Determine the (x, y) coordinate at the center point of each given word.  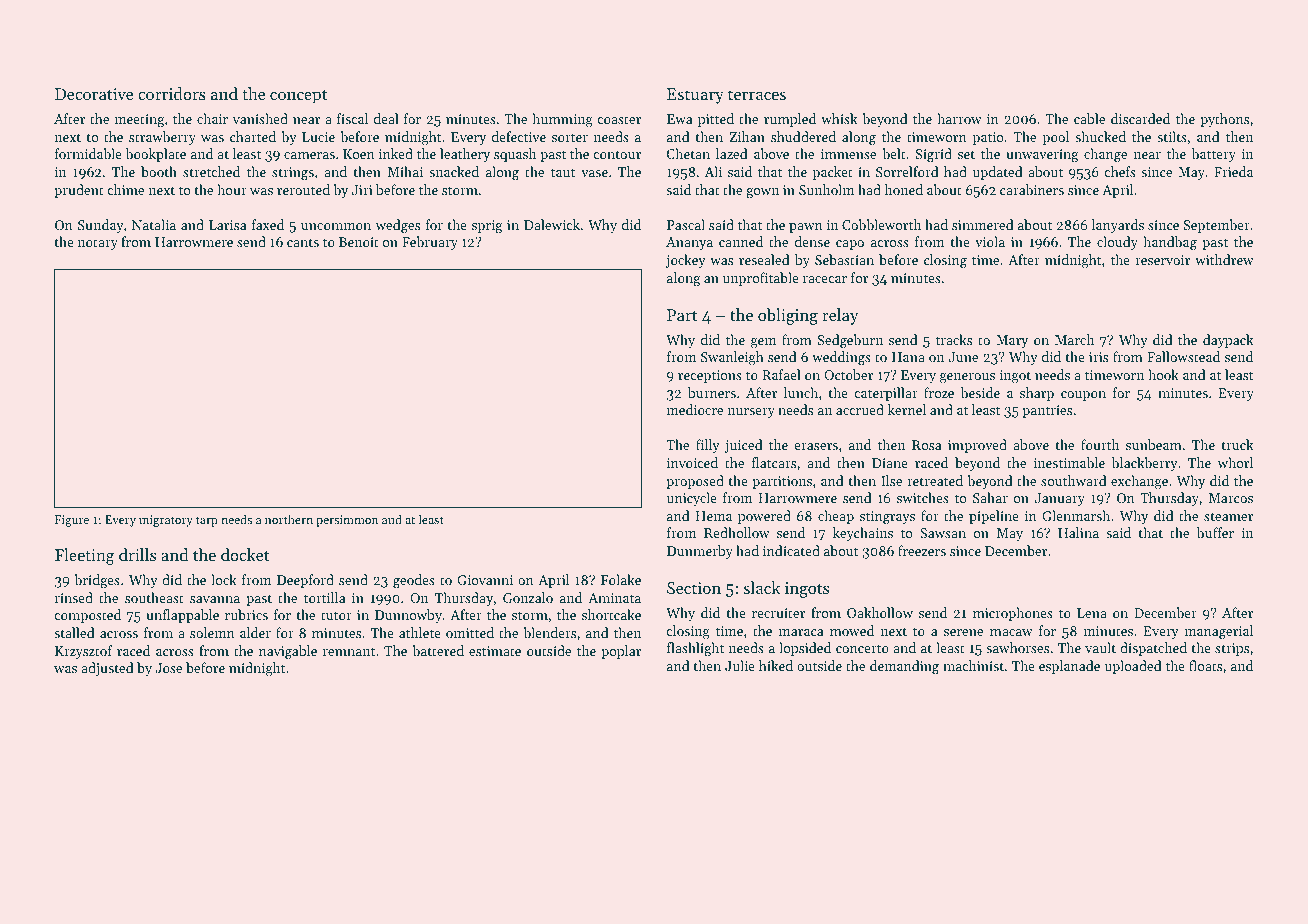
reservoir (1162, 260)
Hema (714, 516)
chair (212, 118)
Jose (168, 668)
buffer (1215, 532)
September (1217, 226)
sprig (487, 227)
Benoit (359, 242)
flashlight (695, 649)
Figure (72, 521)
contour (617, 154)
